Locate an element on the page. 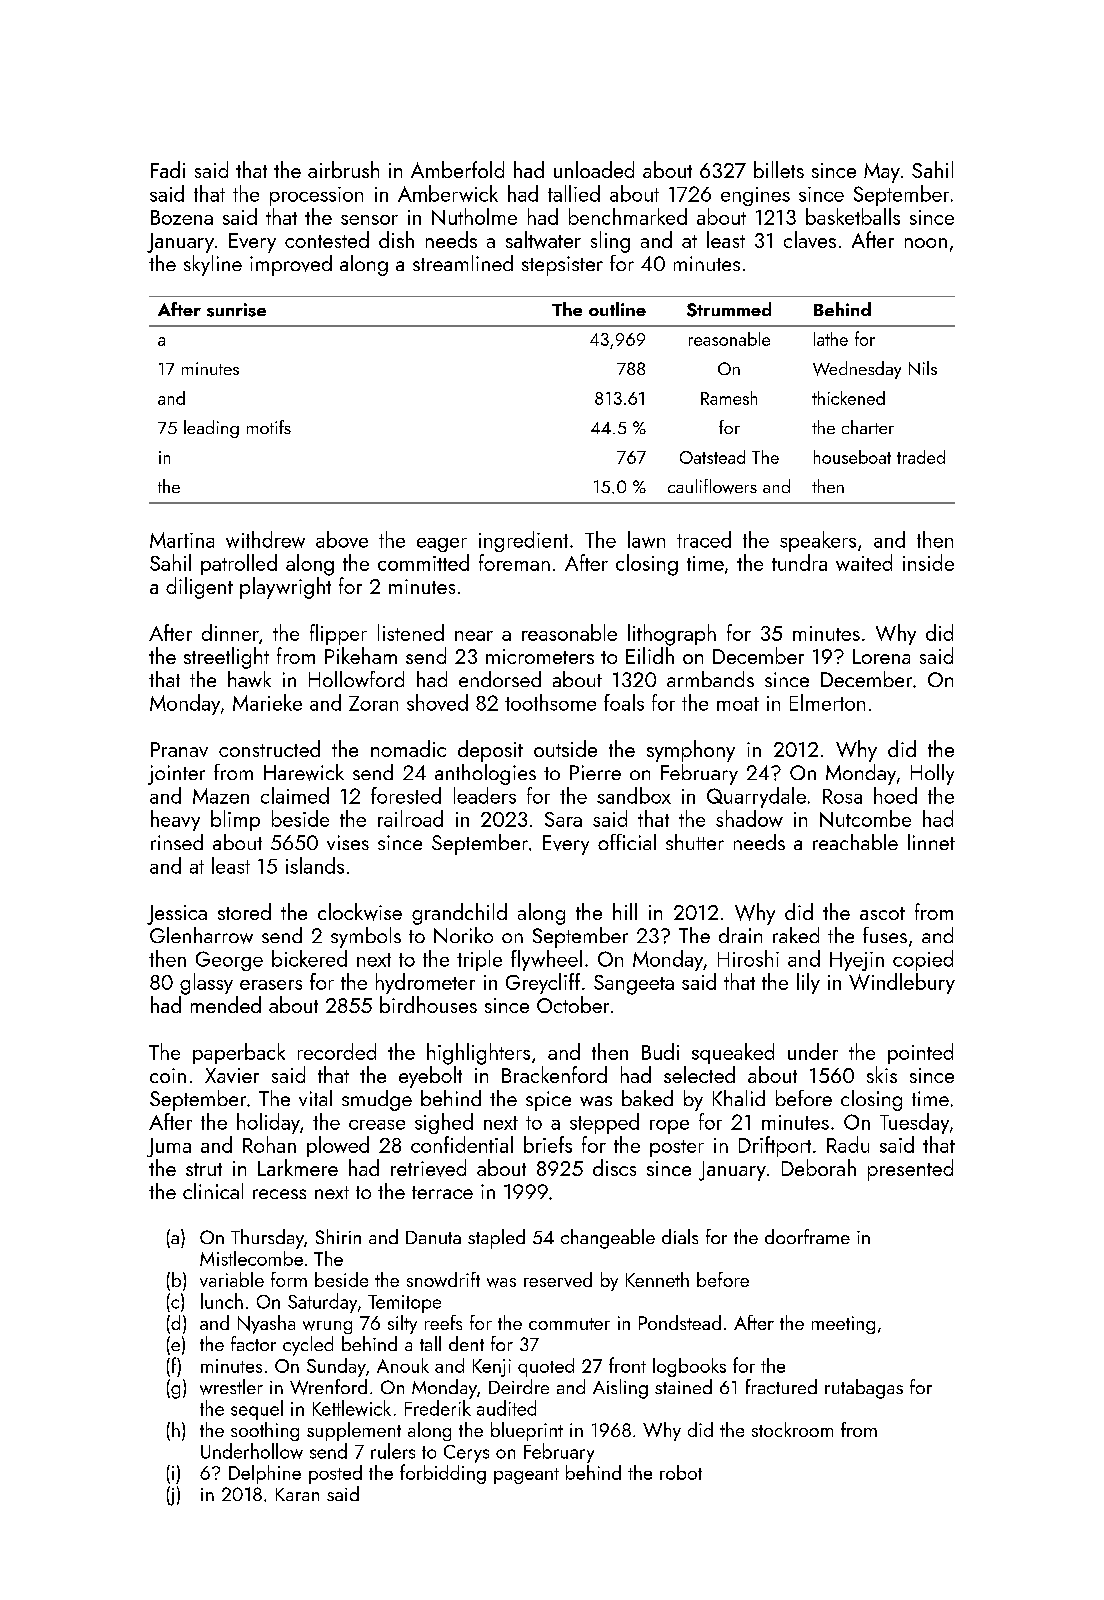 The width and height of the document is (1104, 1600). toothsome is located at coordinates (550, 702).
